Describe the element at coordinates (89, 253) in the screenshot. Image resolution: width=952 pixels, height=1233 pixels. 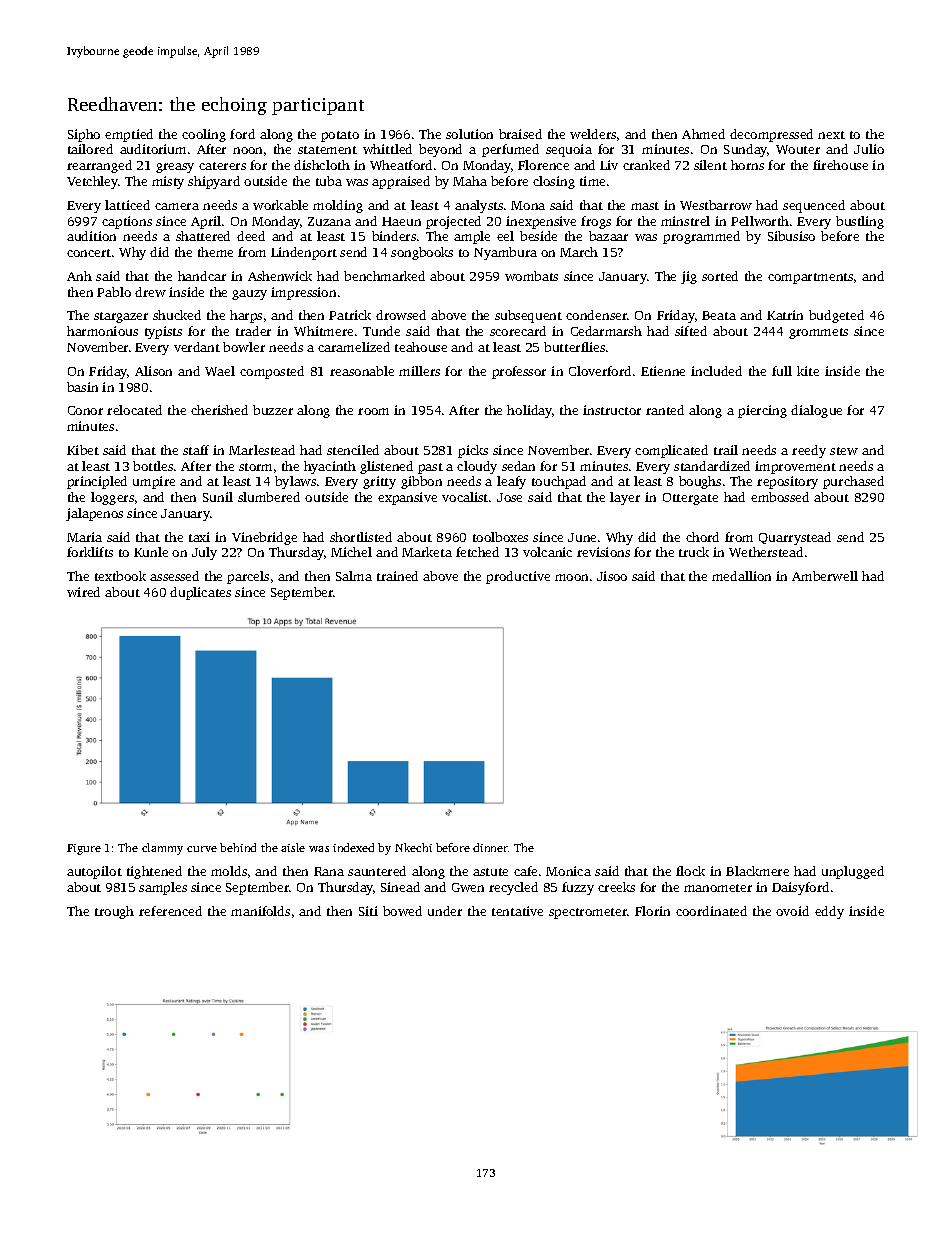
I see `concert` at that location.
